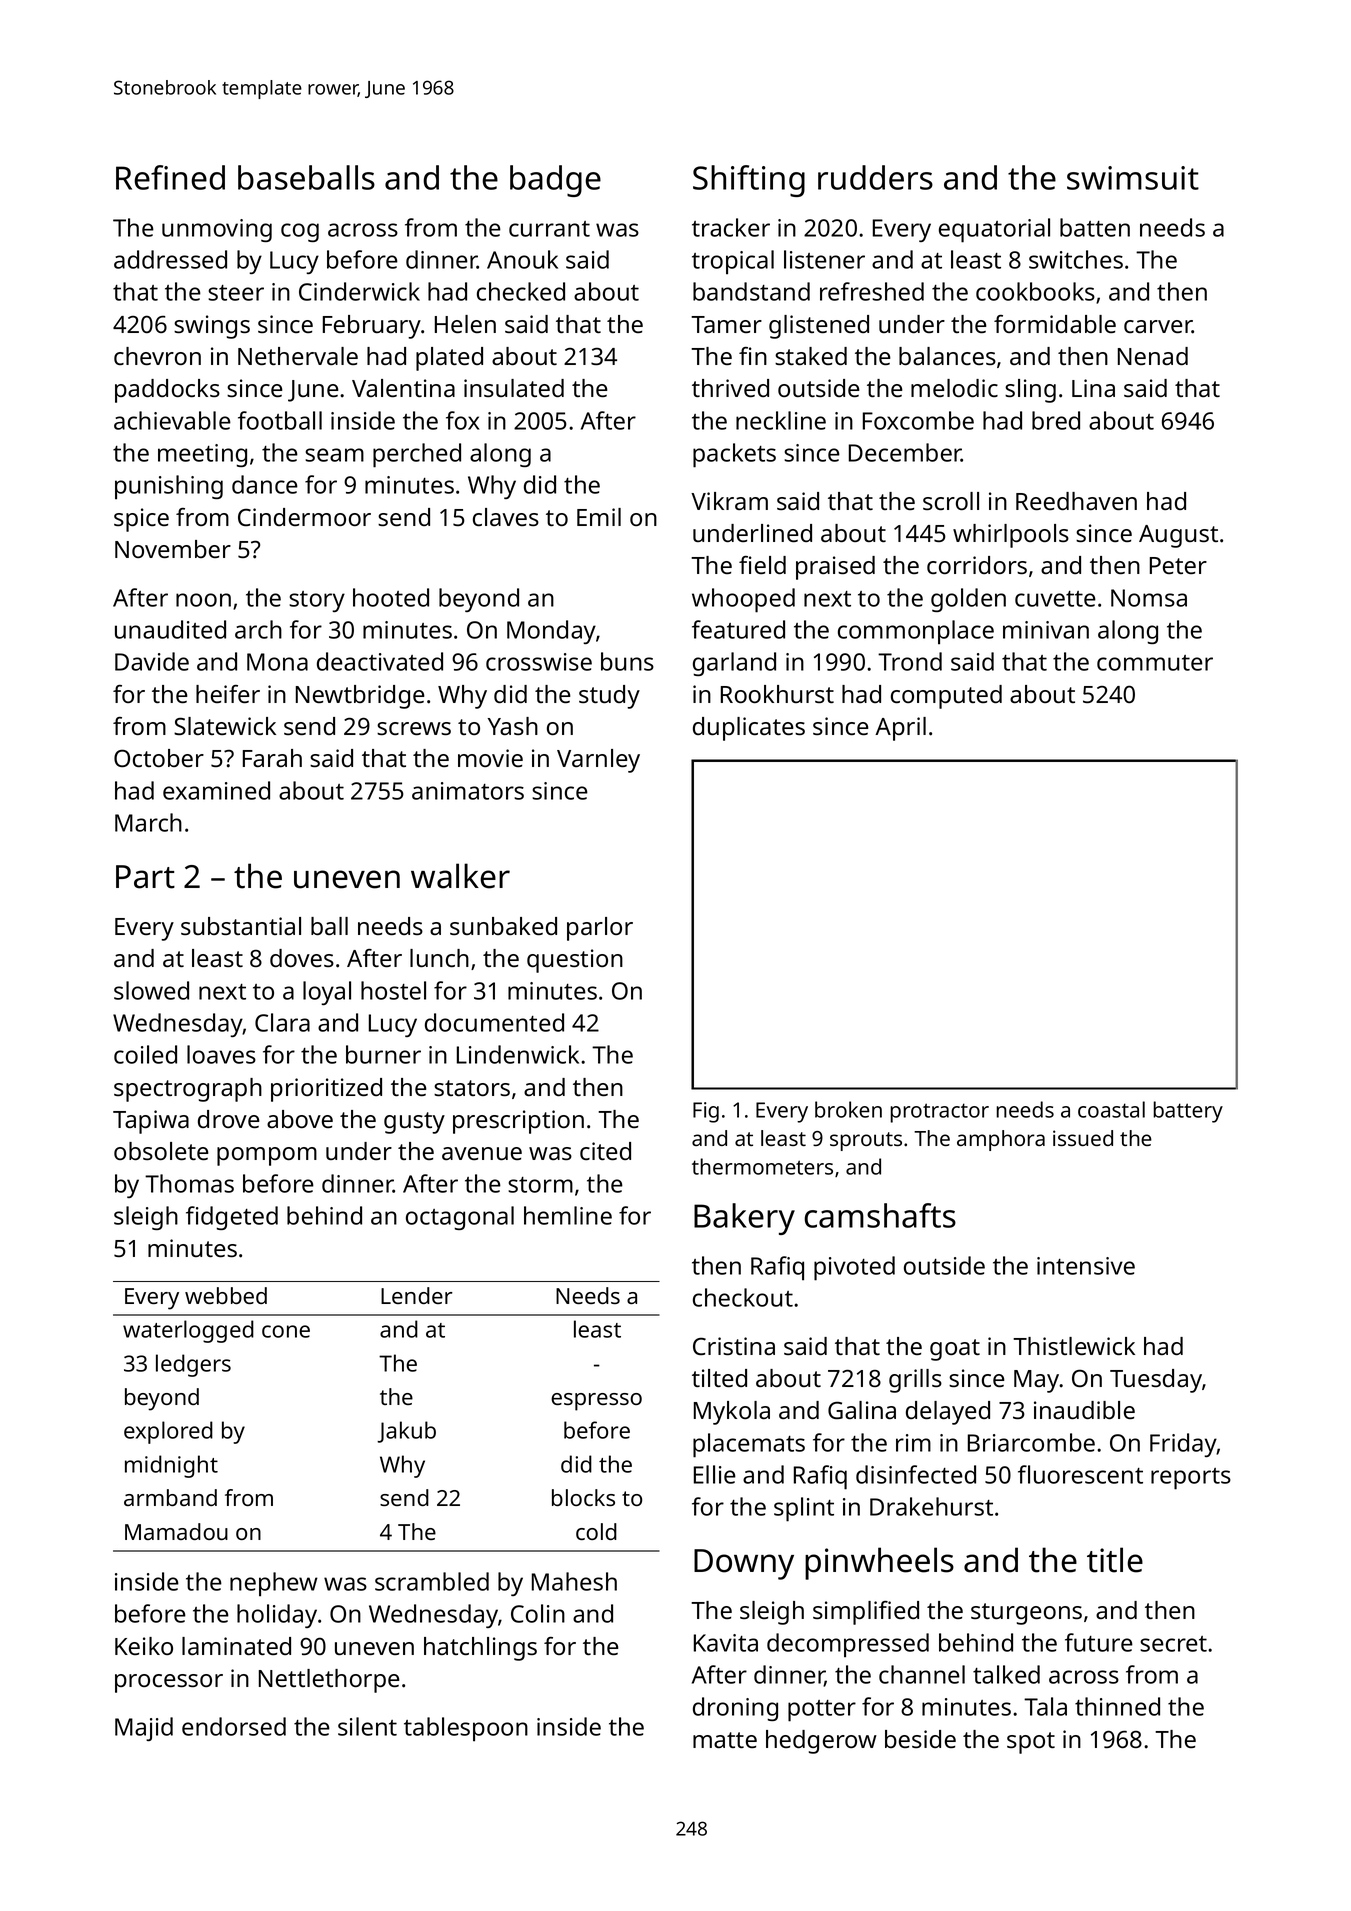 Image resolution: width=1351 pixels, height=1911 pixels. I want to click on badge, so click(555, 181).
